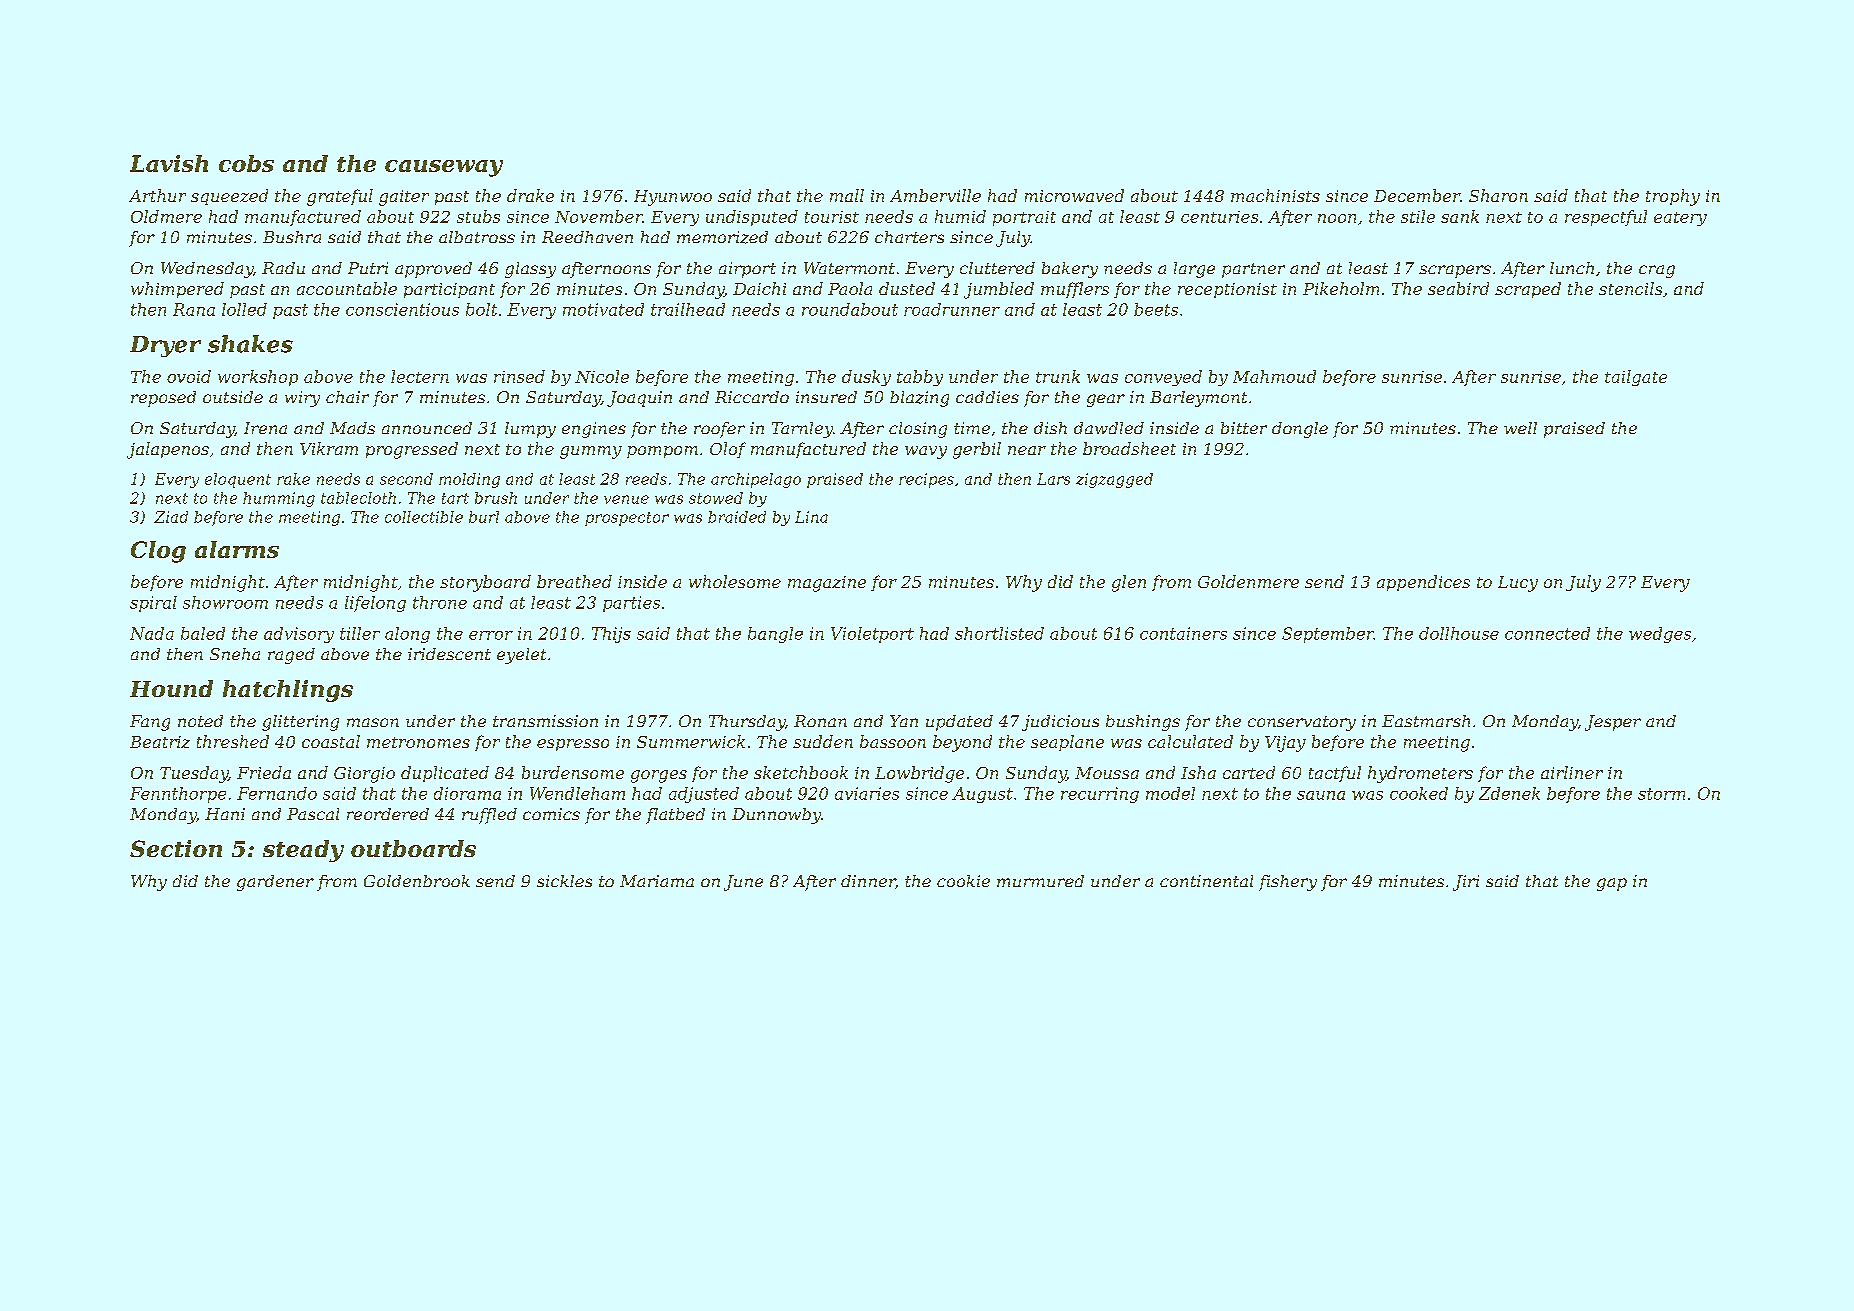 The height and width of the screenshot is (1311, 1854). What do you see at coordinates (775, 635) in the screenshot?
I see `bangle` at bounding box center [775, 635].
